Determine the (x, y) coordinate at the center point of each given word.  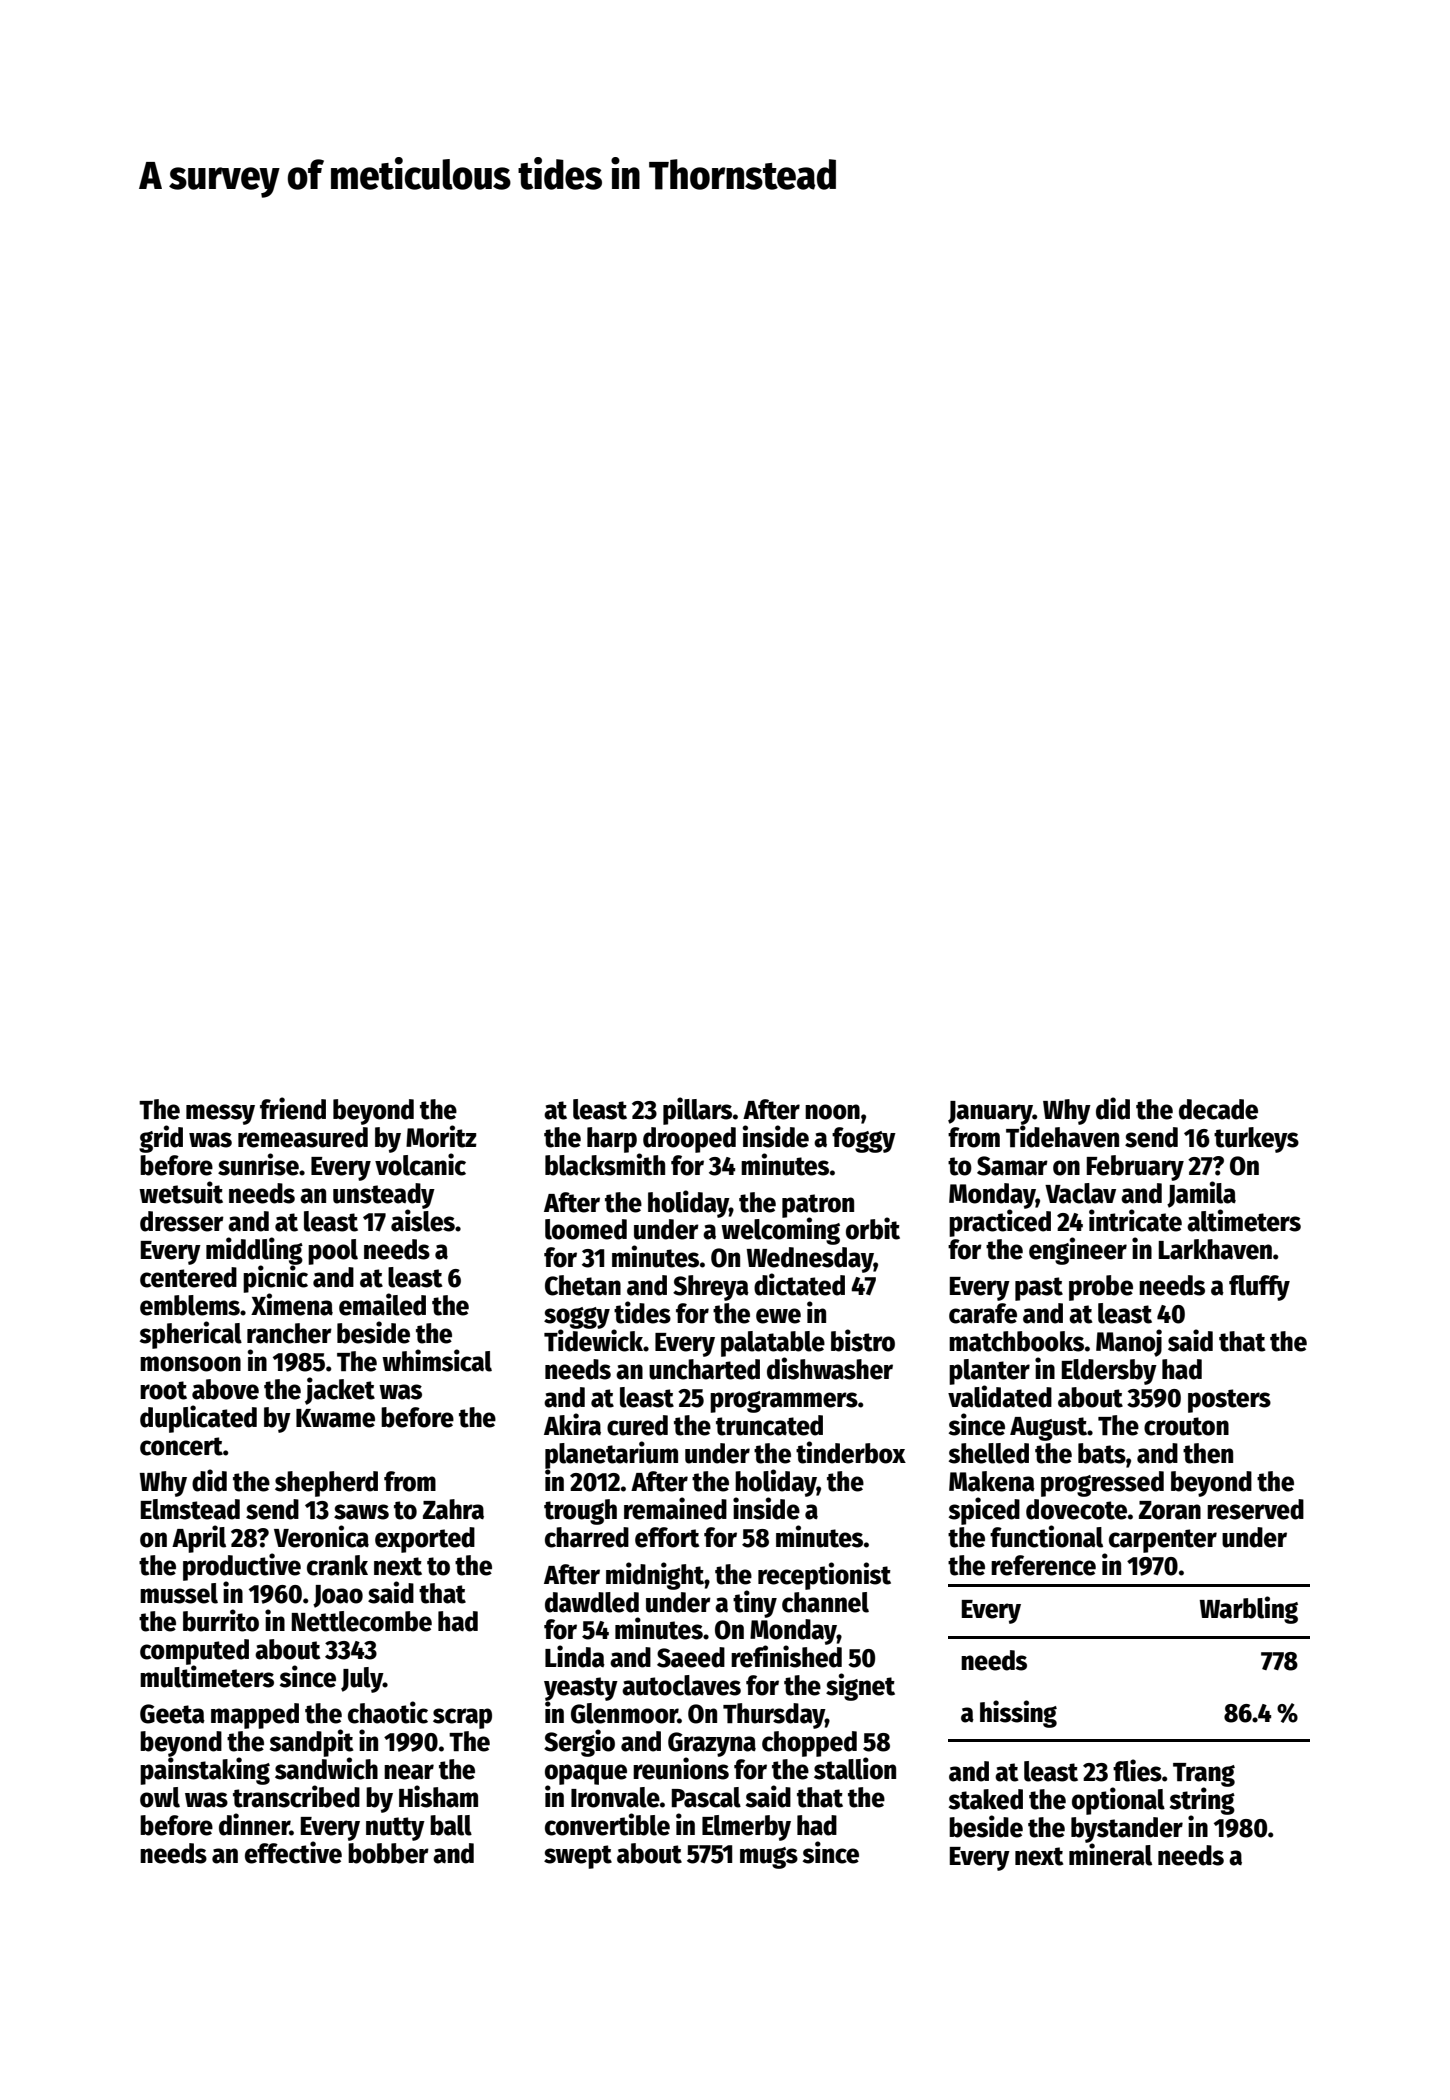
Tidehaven (1062, 1136)
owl (160, 1797)
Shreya (711, 1288)
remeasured (303, 1137)
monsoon (190, 1364)
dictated (799, 1284)
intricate (1135, 1220)
